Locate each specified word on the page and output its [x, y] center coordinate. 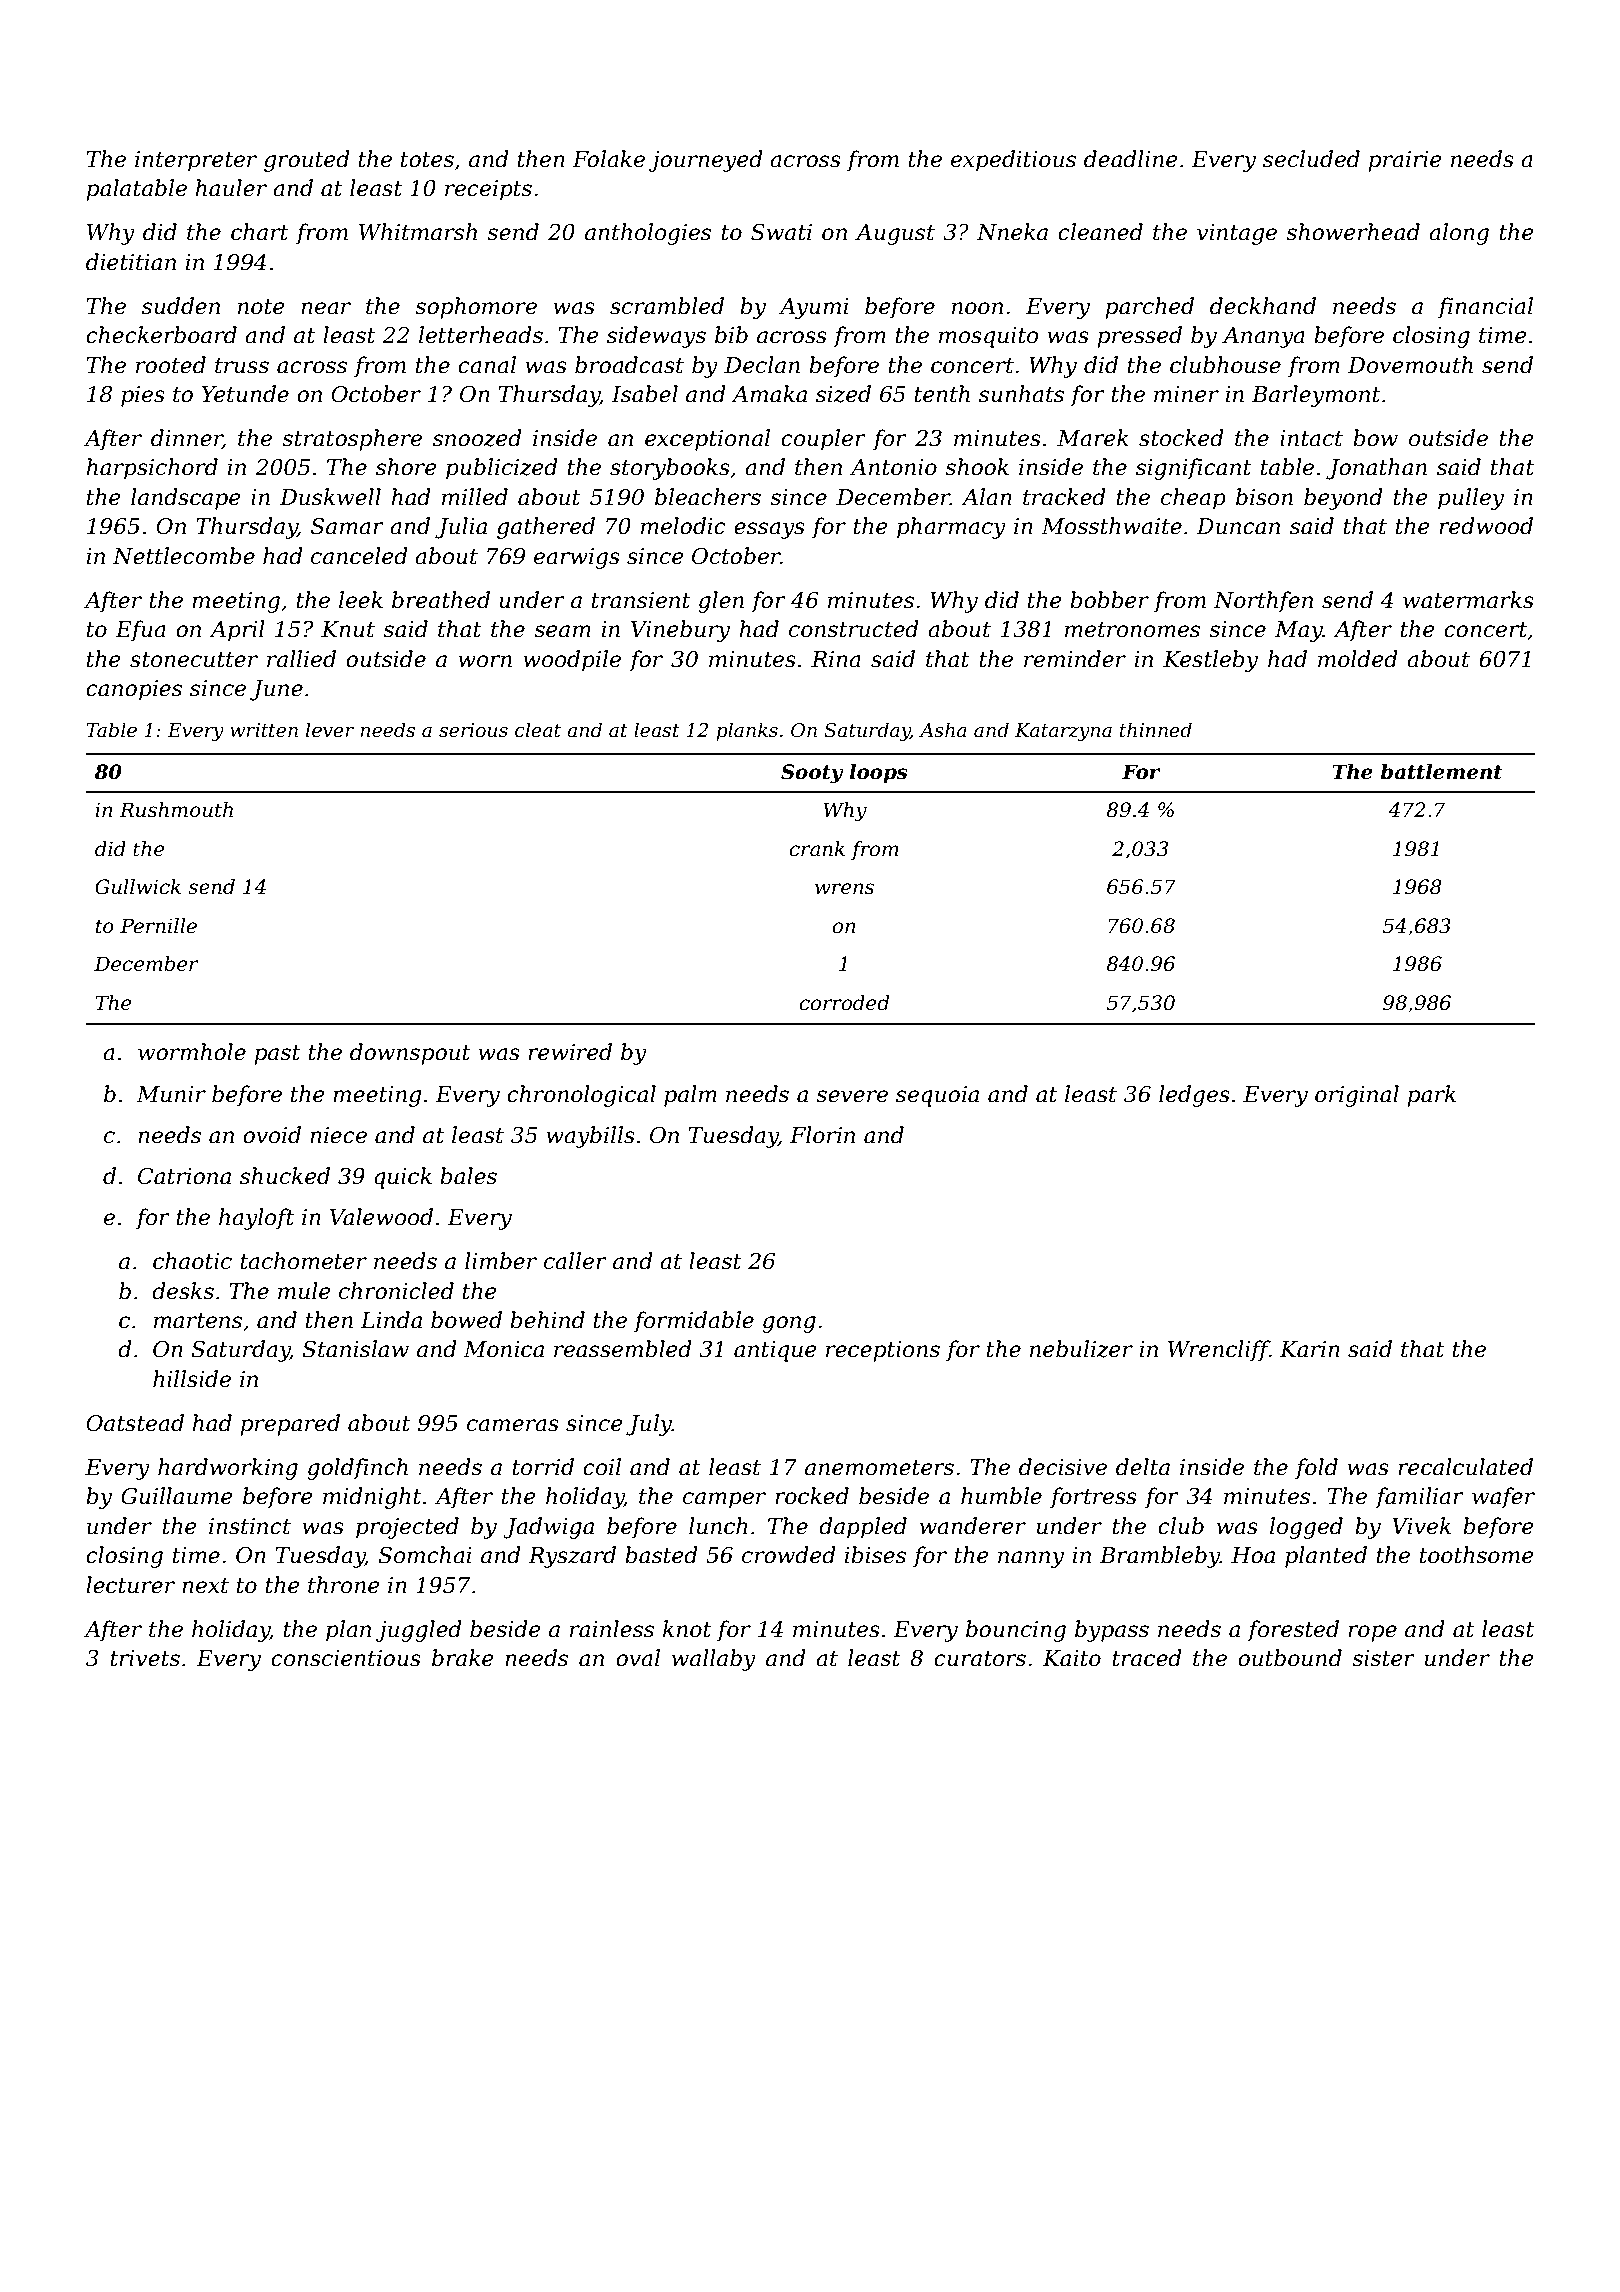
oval [638, 1658]
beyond [1343, 499]
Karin [1310, 1349]
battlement [1441, 772]
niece [338, 1135]
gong [789, 1324]
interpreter [196, 161]
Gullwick [138, 887]
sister [1383, 1658]
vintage [1237, 234]
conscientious [346, 1658]
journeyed [706, 161]
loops [878, 773]
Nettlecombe [184, 556]
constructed [854, 629]
